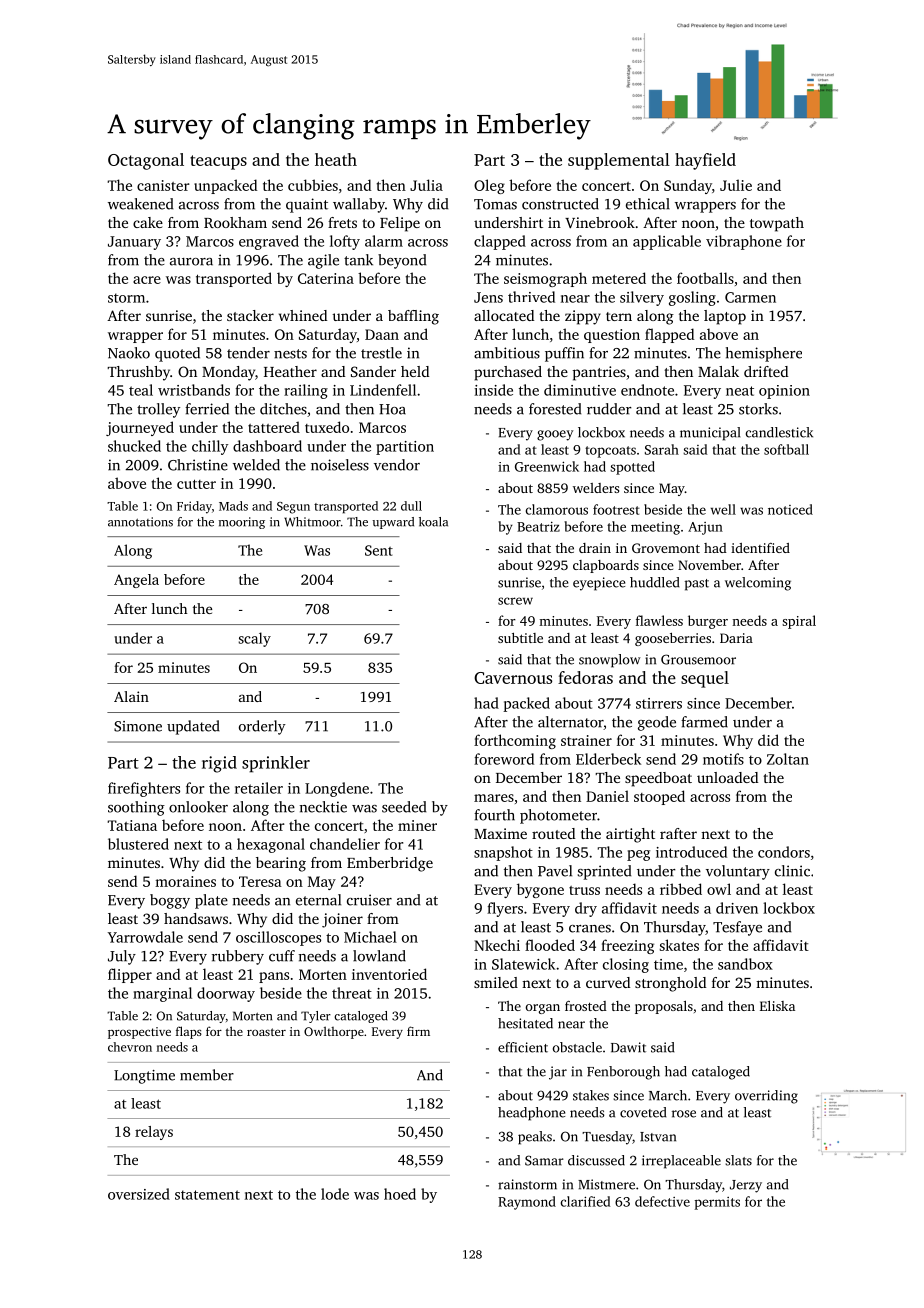 This screenshot has width=924, height=1308. Describe the element at coordinates (745, 964) in the screenshot. I see `sandbox` at that location.
